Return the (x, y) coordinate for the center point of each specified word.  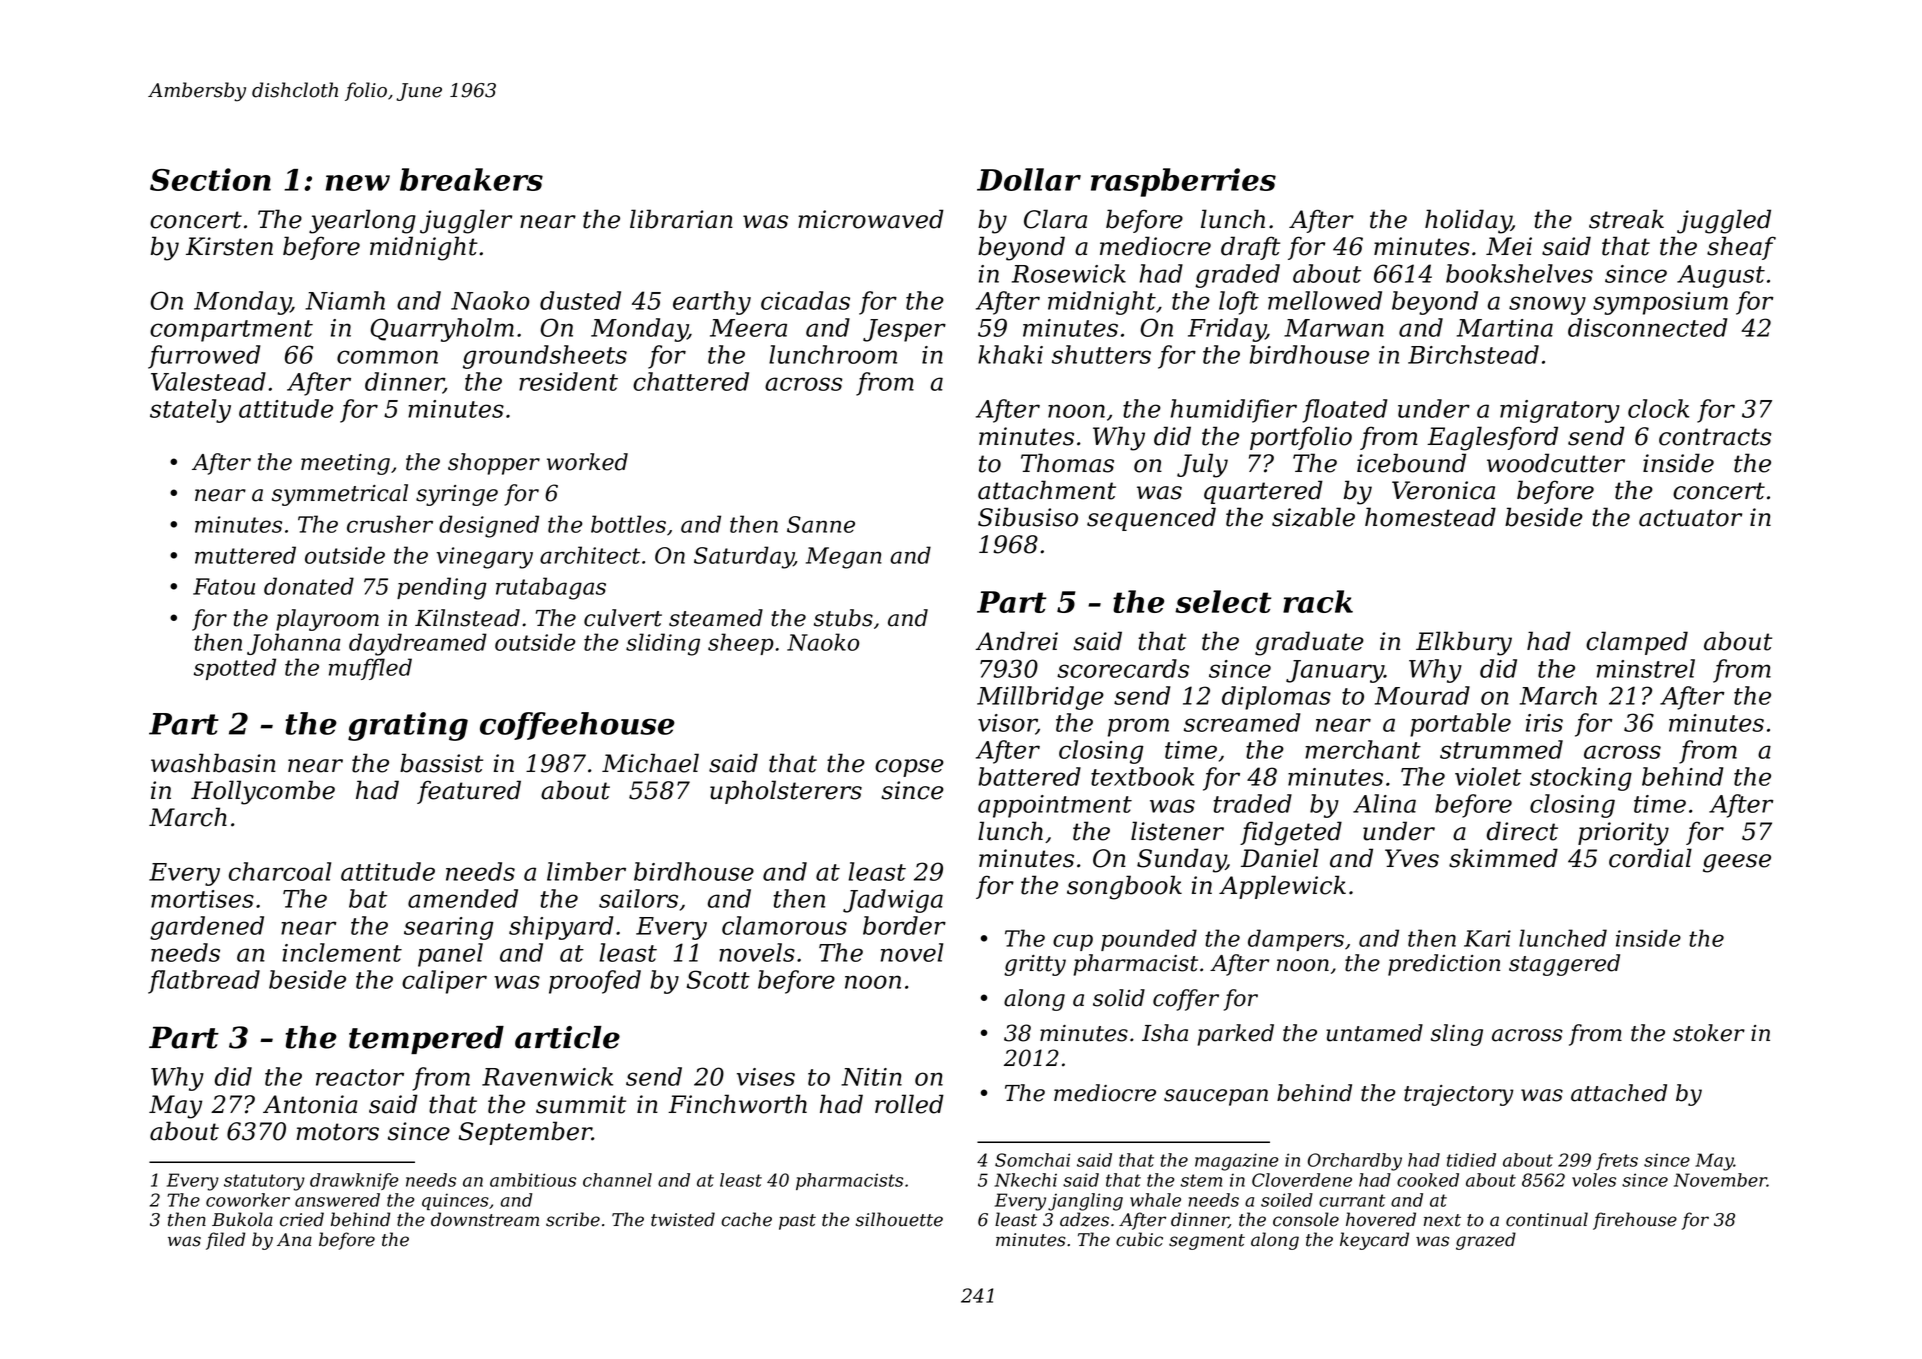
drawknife (354, 1181)
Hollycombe (263, 792)
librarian (681, 219)
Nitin (871, 1077)
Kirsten (229, 246)
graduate (1309, 643)
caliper (444, 982)
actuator (1690, 518)
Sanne (821, 524)
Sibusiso (1028, 517)
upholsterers (786, 792)
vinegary (485, 558)
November (1720, 1180)
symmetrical (340, 495)
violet (1488, 776)
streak (1626, 219)
